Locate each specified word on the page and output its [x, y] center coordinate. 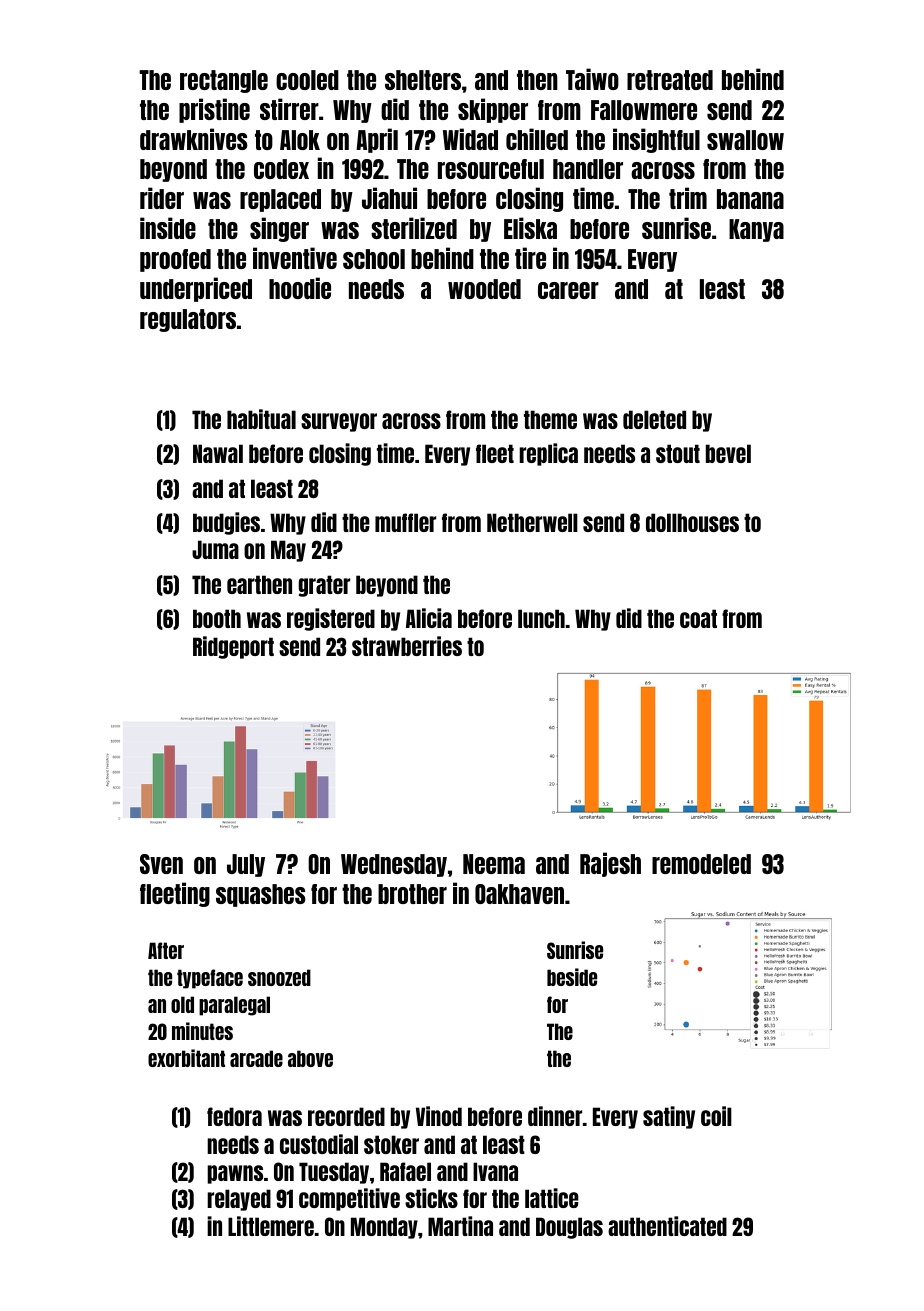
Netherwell [532, 522]
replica [548, 454]
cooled [307, 80]
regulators [188, 320]
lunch [541, 618]
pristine [214, 110]
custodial [319, 1144]
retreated [670, 80]
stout [678, 453]
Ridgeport [233, 647]
